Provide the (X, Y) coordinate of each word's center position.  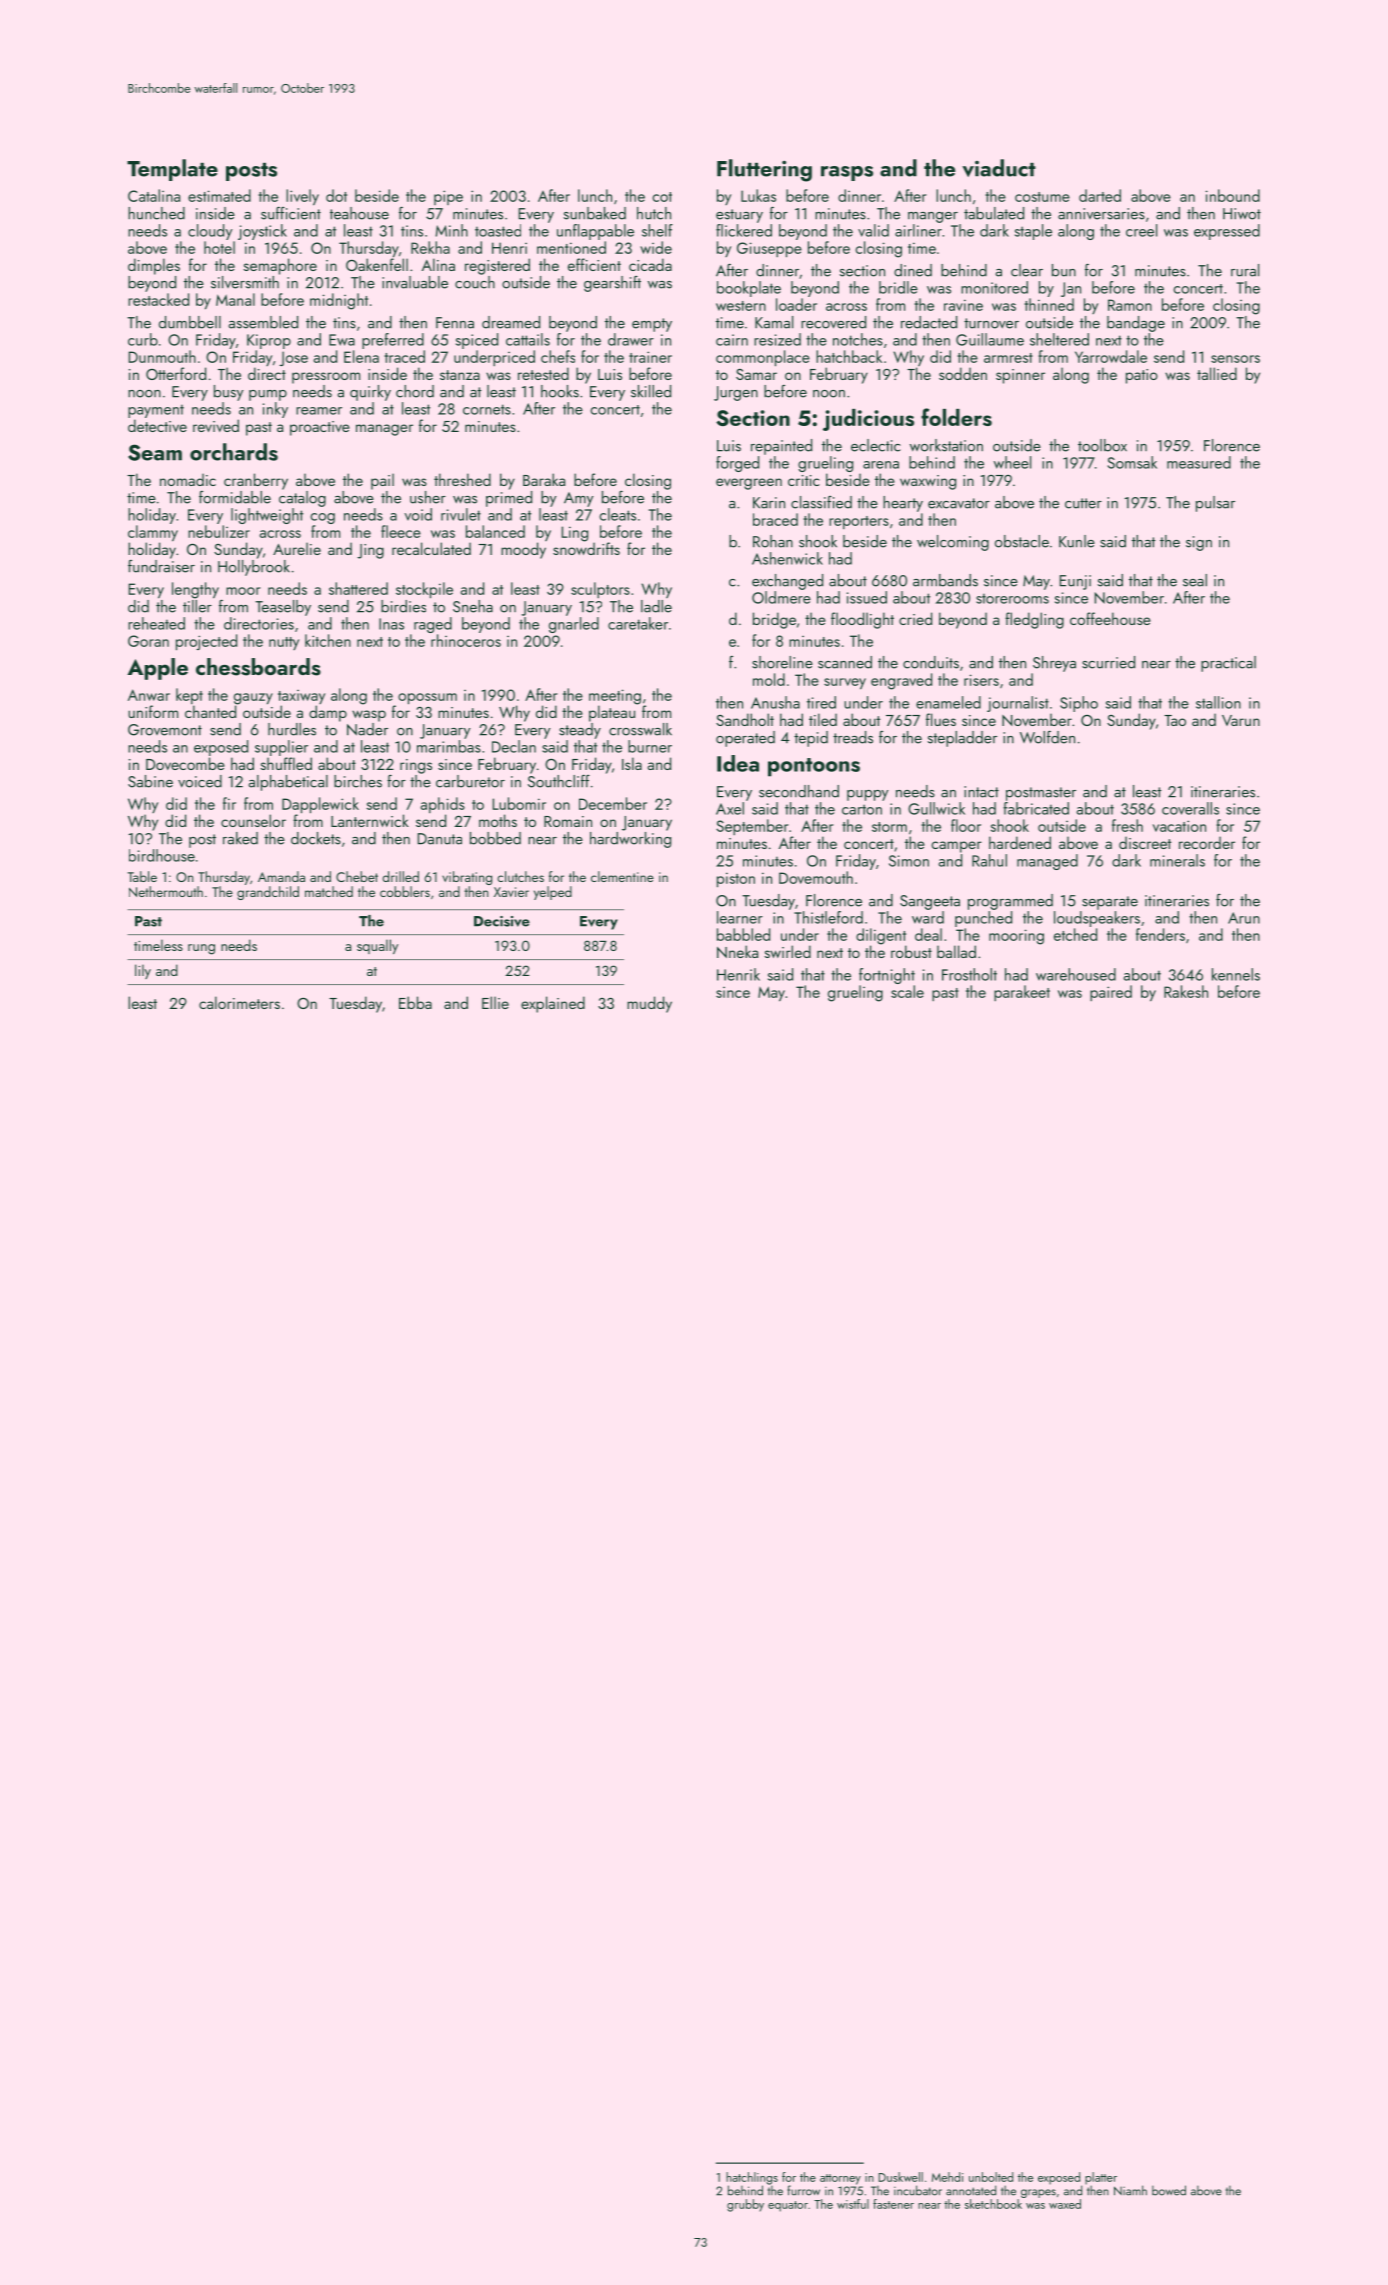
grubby (745, 2205)
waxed (1065, 2204)
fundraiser (161, 566)
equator (788, 2206)
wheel (1012, 462)
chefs (558, 356)
